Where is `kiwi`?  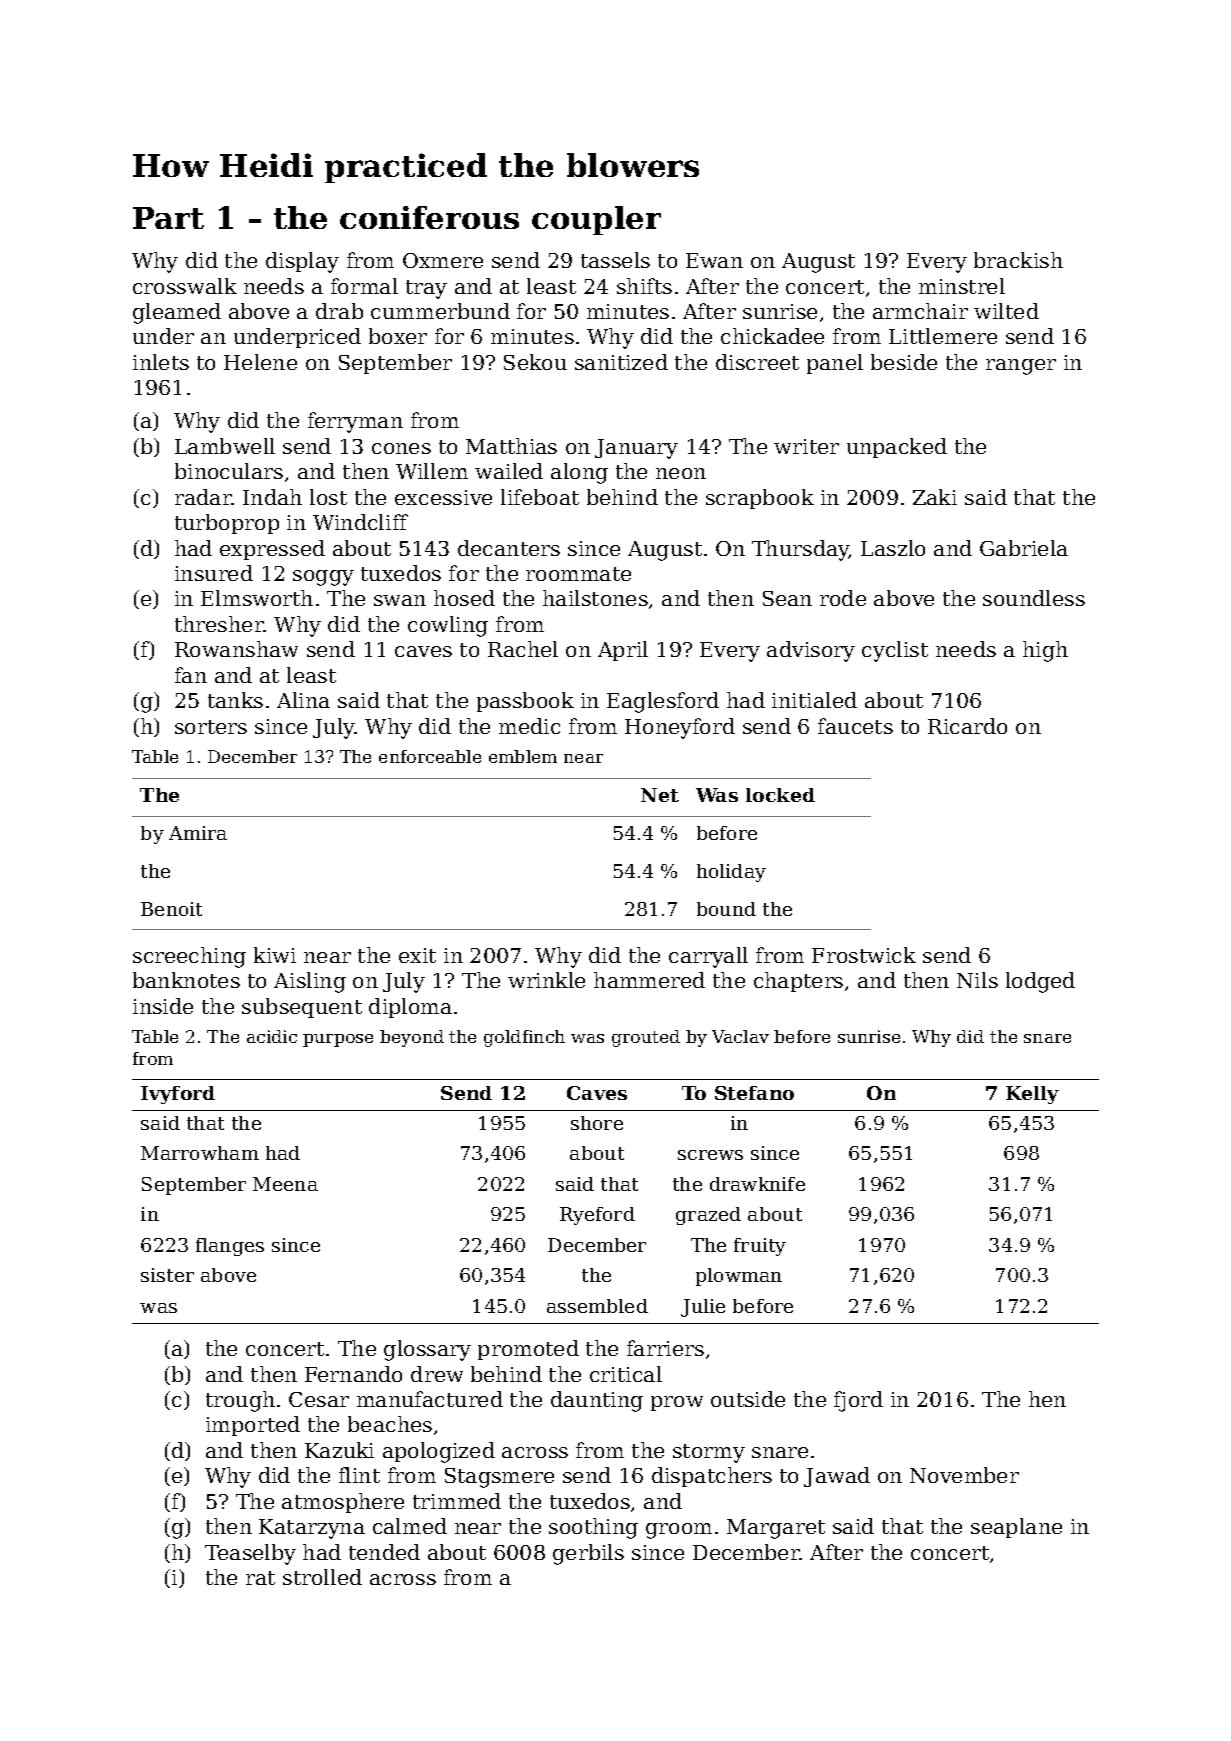 kiwi is located at coordinates (275, 955).
